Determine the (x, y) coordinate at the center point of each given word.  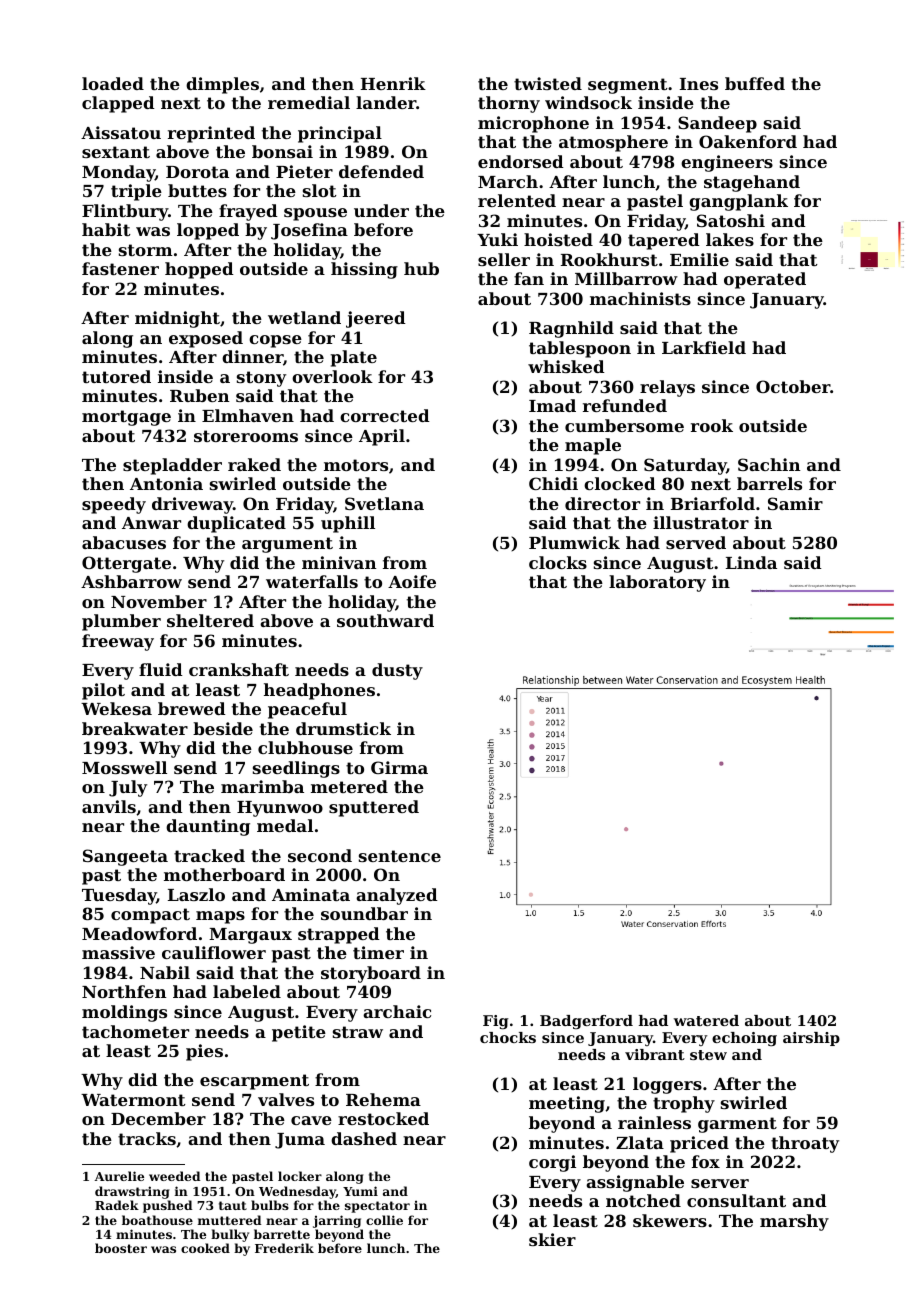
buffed (755, 83)
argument (287, 545)
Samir (795, 503)
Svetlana (384, 503)
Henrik (393, 83)
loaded (113, 83)
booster (121, 1248)
